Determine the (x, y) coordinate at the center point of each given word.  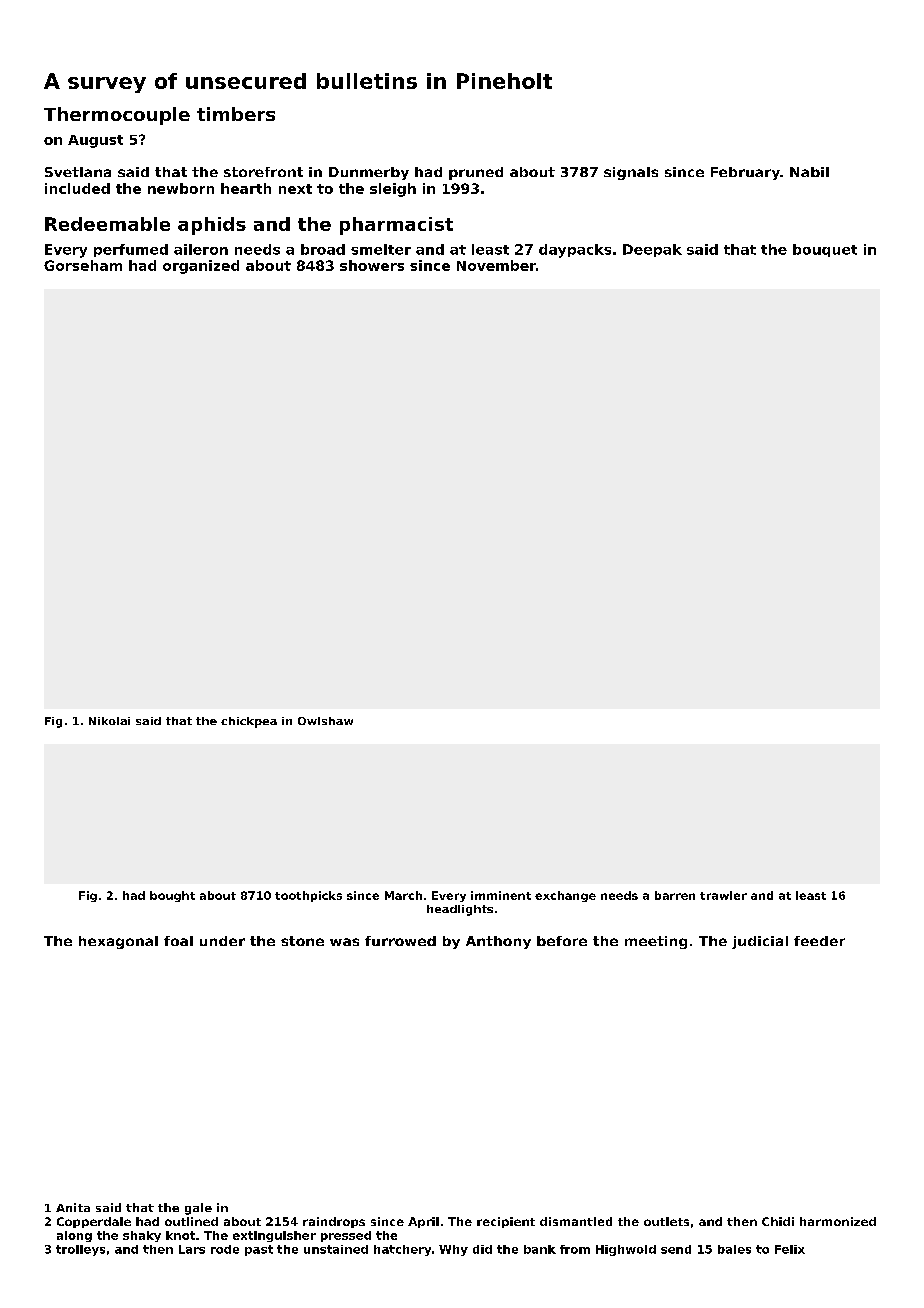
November (496, 265)
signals (631, 173)
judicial (760, 942)
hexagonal (118, 942)
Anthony (498, 942)
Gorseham (83, 265)
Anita (73, 1207)
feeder (819, 941)
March (403, 895)
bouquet (825, 250)
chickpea (249, 722)
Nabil (809, 172)
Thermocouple (117, 116)
